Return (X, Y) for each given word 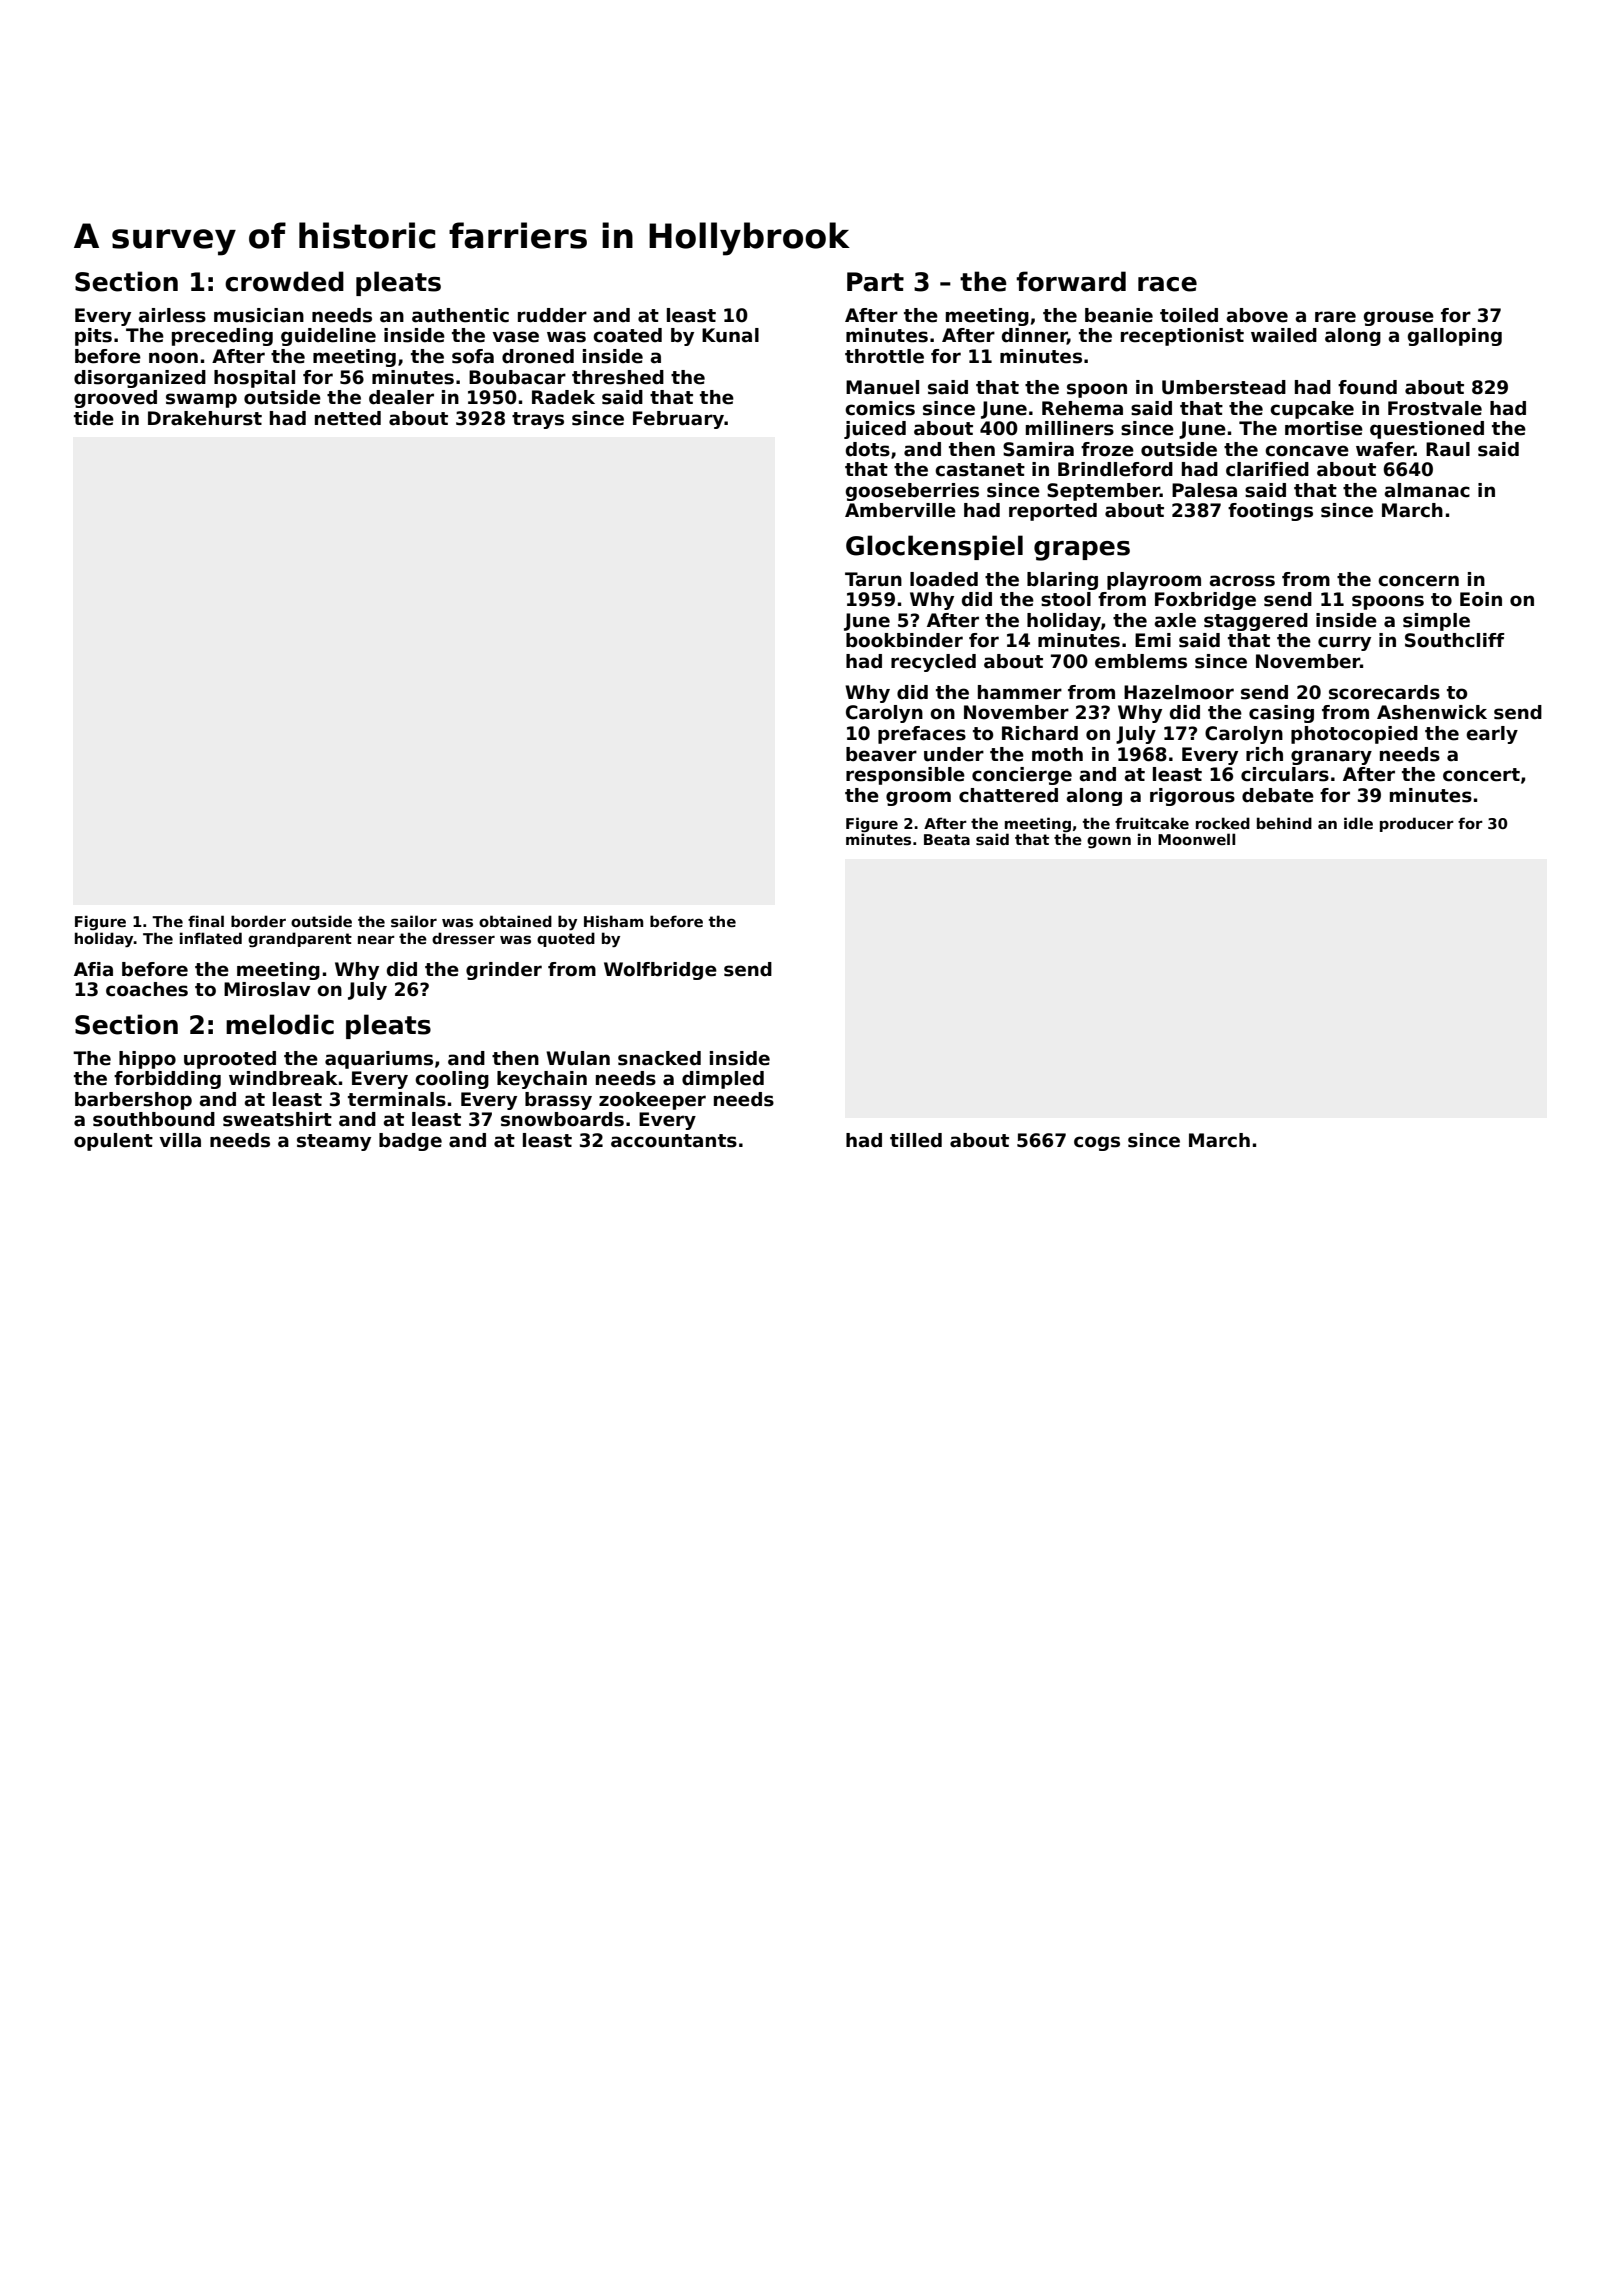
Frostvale (1435, 408)
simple (1436, 622)
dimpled (723, 1080)
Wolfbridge (660, 971)
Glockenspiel (934, 547)
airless (172, 315)
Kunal (730, 335)
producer (1417, 824)
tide (94, 418)
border (258, 921)
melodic (280, 1024)
